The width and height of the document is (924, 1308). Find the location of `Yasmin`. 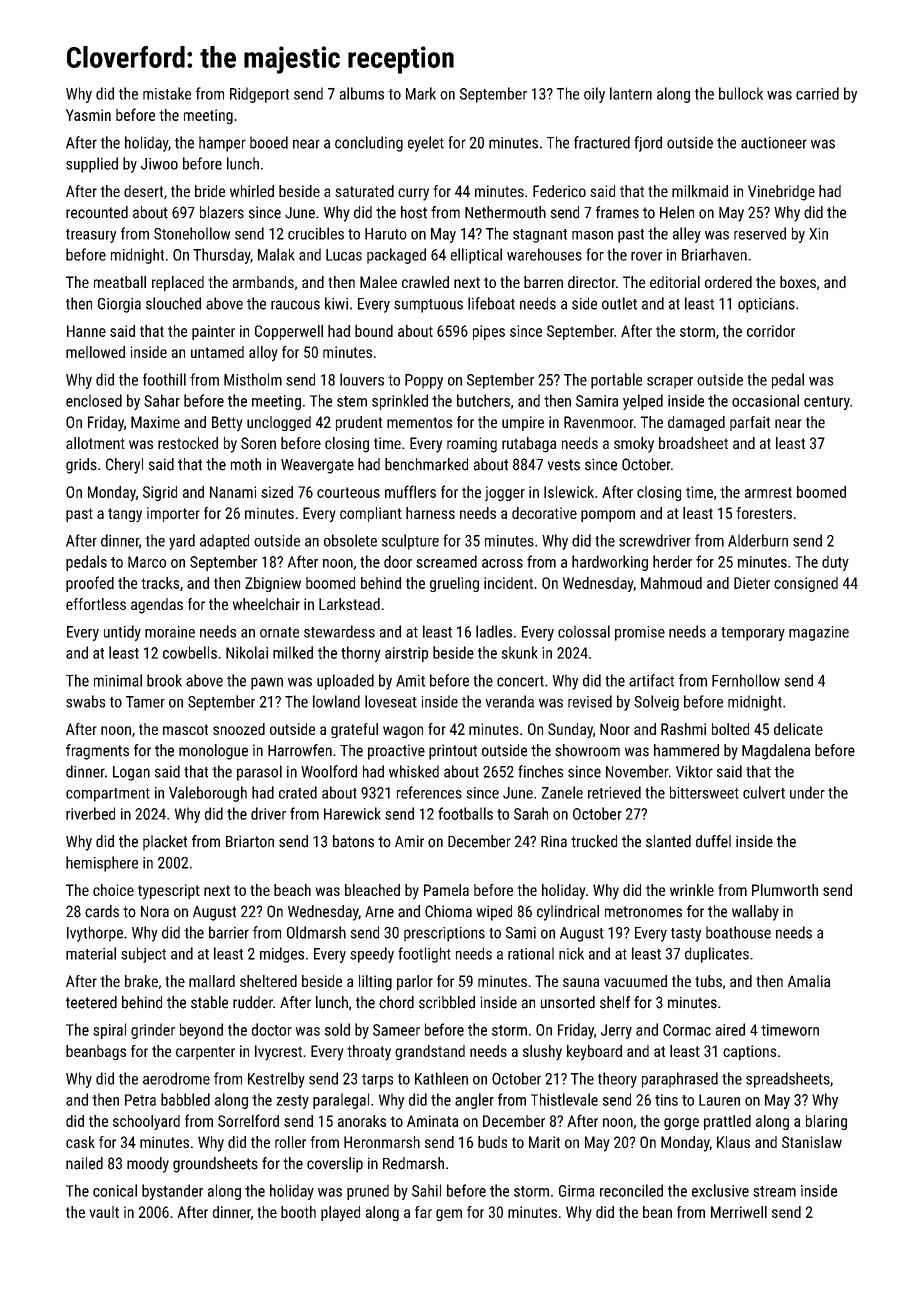

Yasmin is located at coordinates (88, 115).
